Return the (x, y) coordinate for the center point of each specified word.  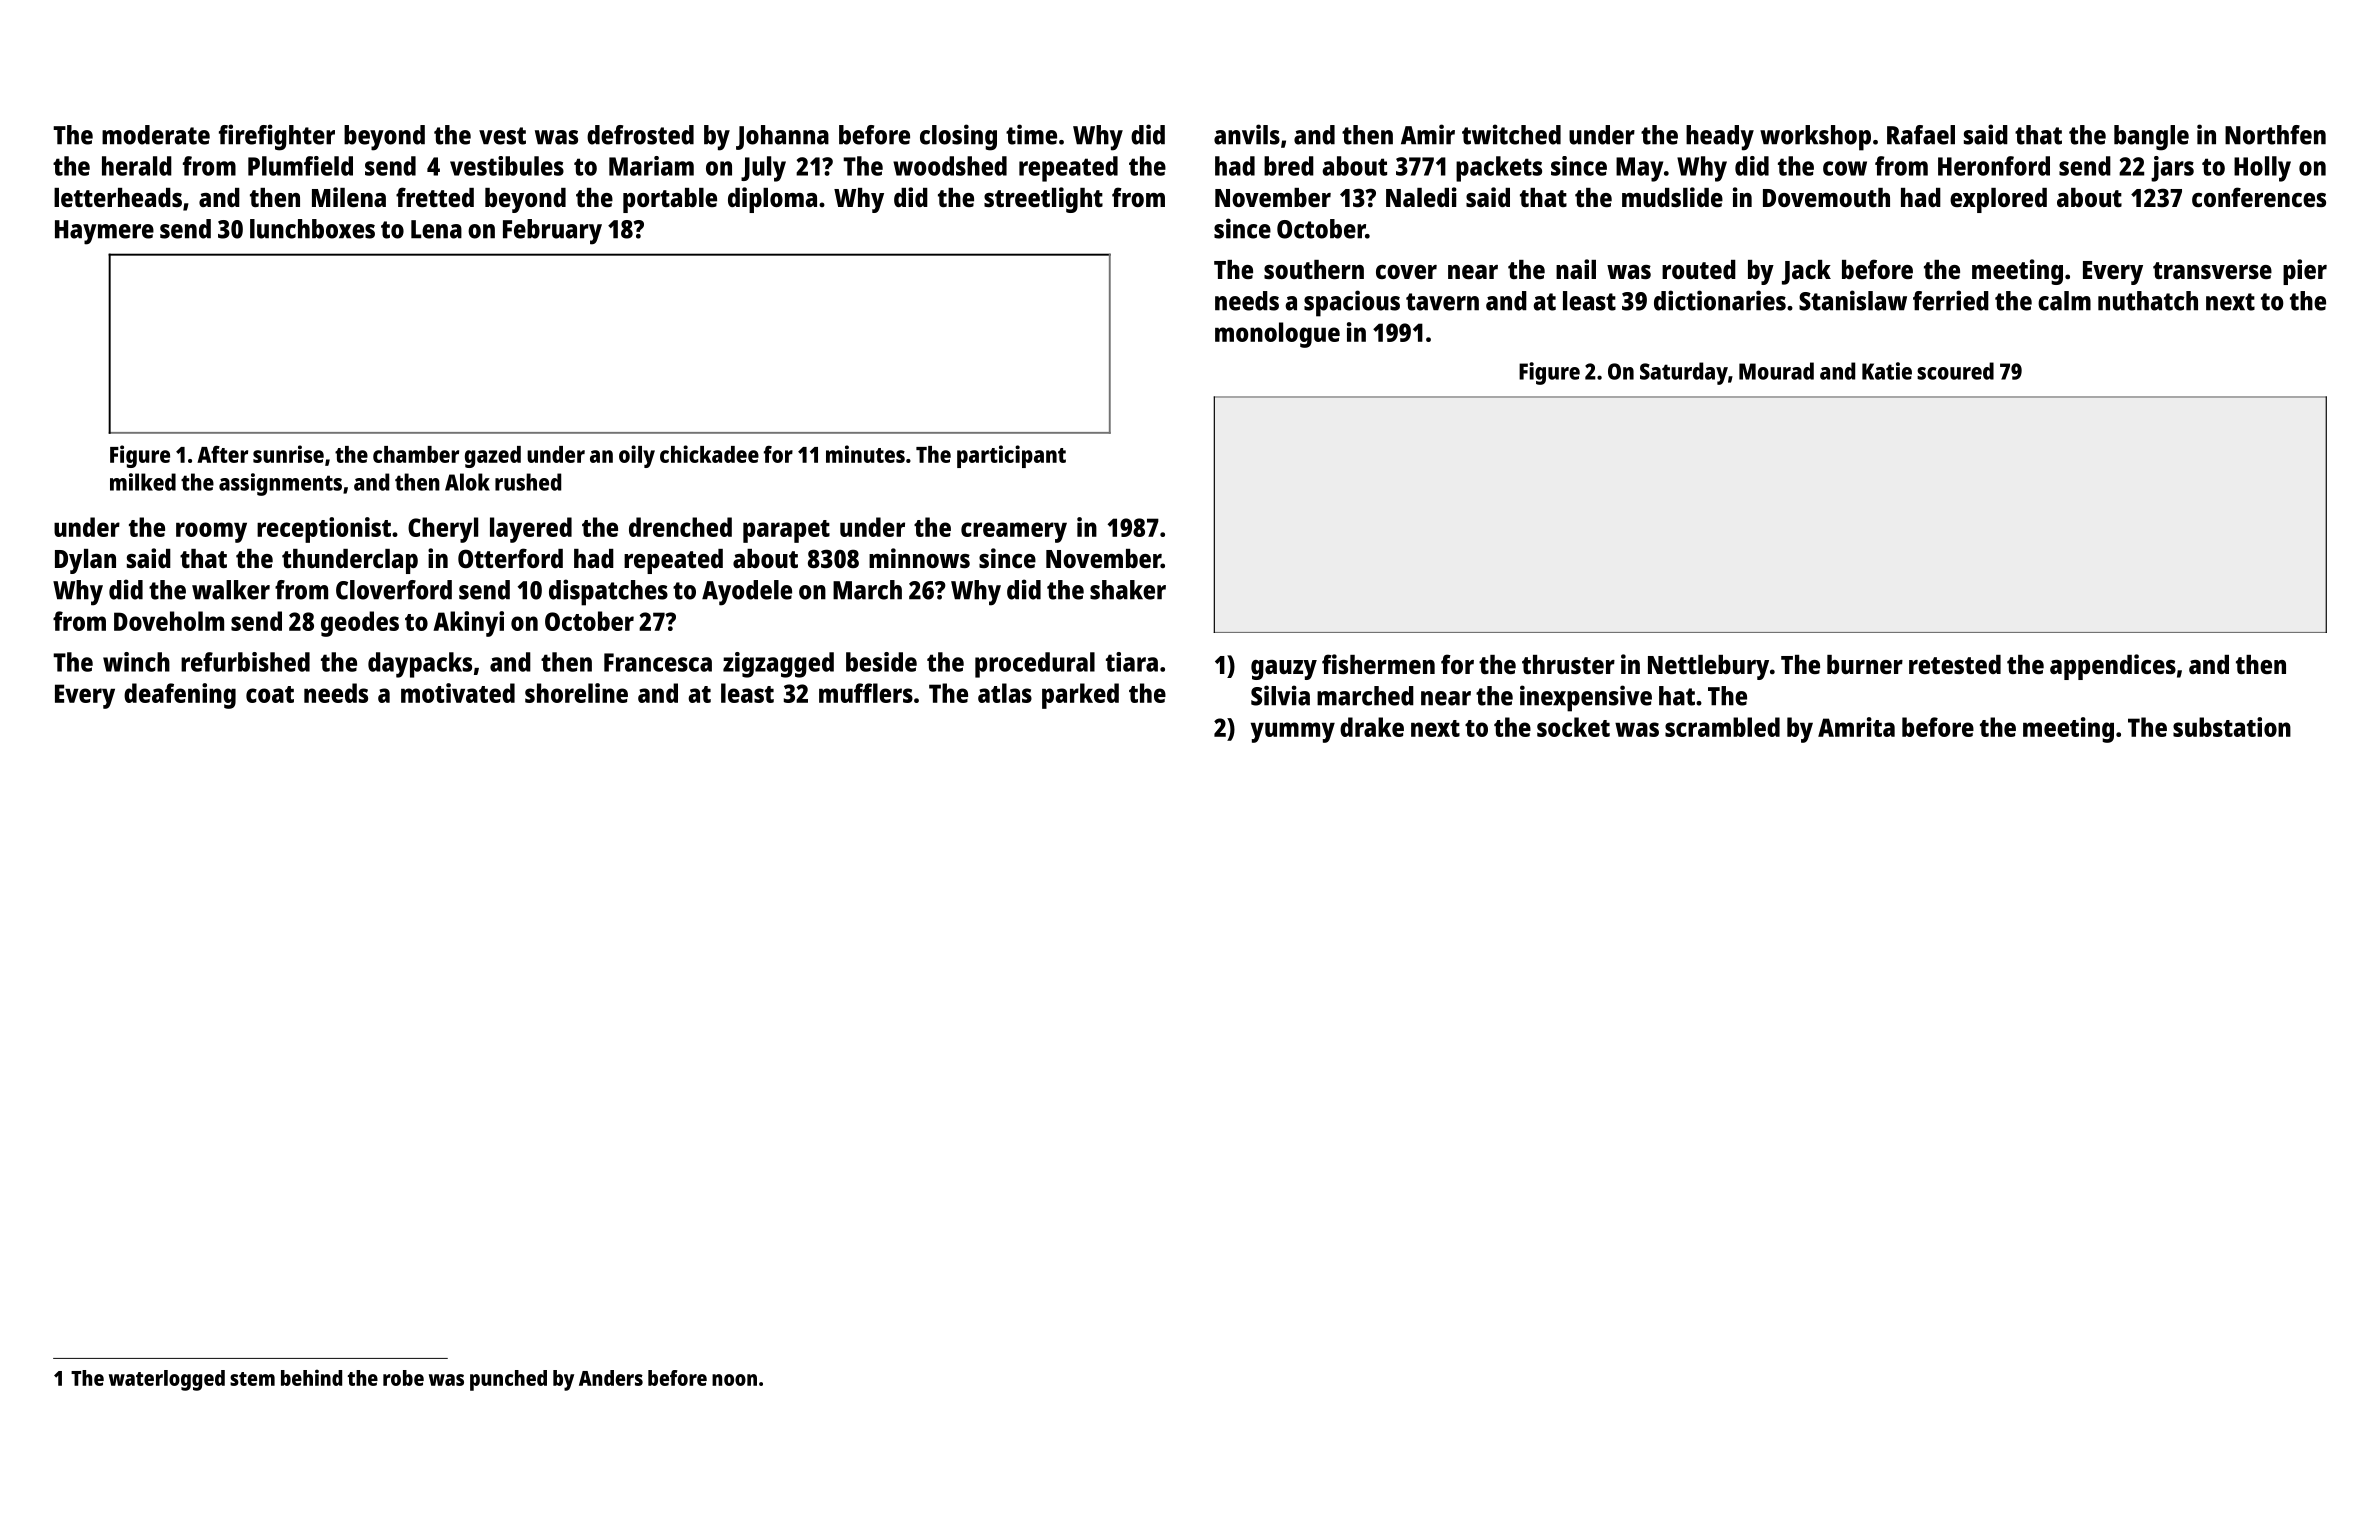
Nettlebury (1708, 667)
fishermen (1378, 664)
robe (403, 1378)
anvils (1247, 134)
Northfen (2275, 135)
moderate (156, 135)
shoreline (576, 693)
